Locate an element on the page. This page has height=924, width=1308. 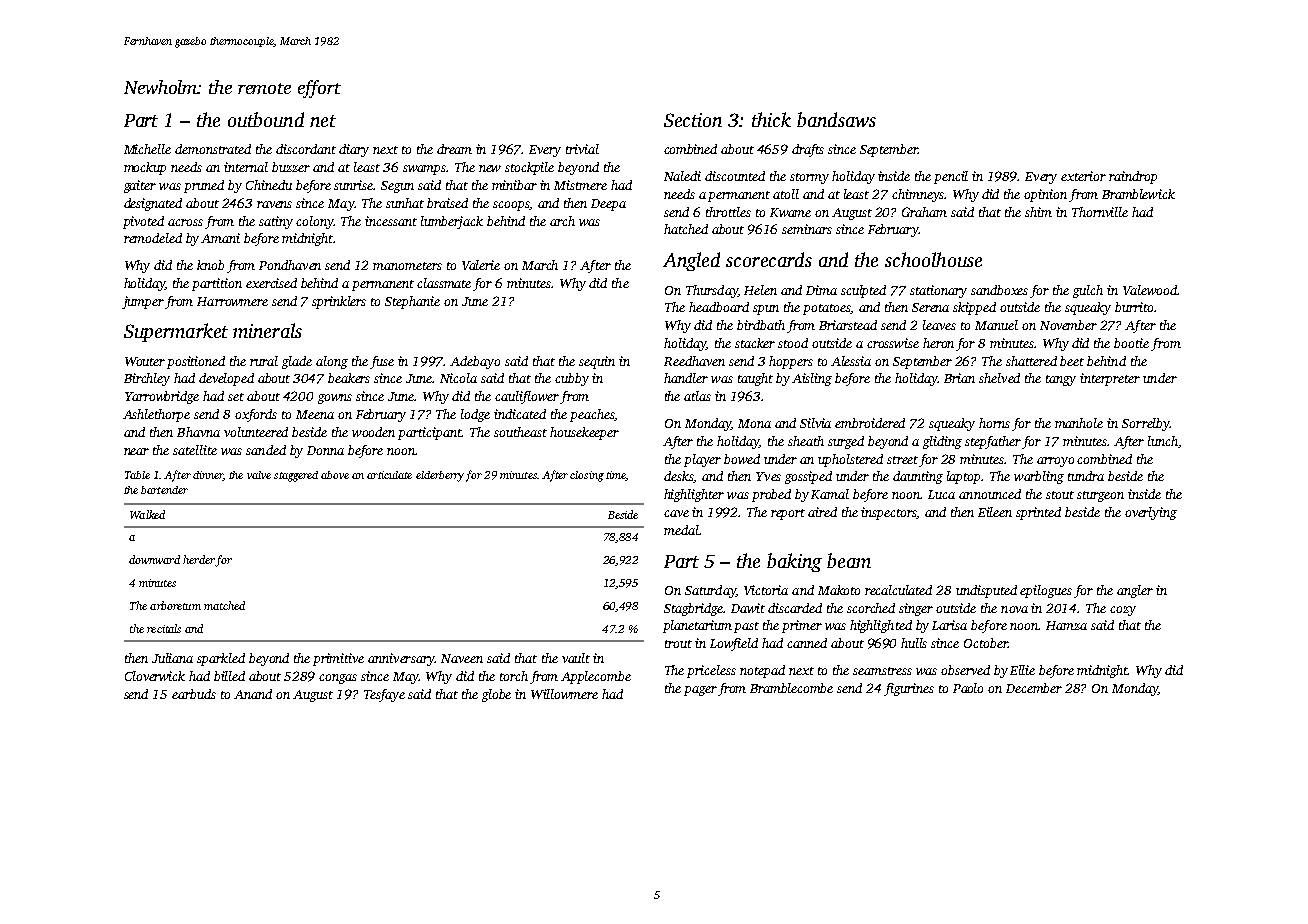
incessant is located at coordinates (391, 221).
